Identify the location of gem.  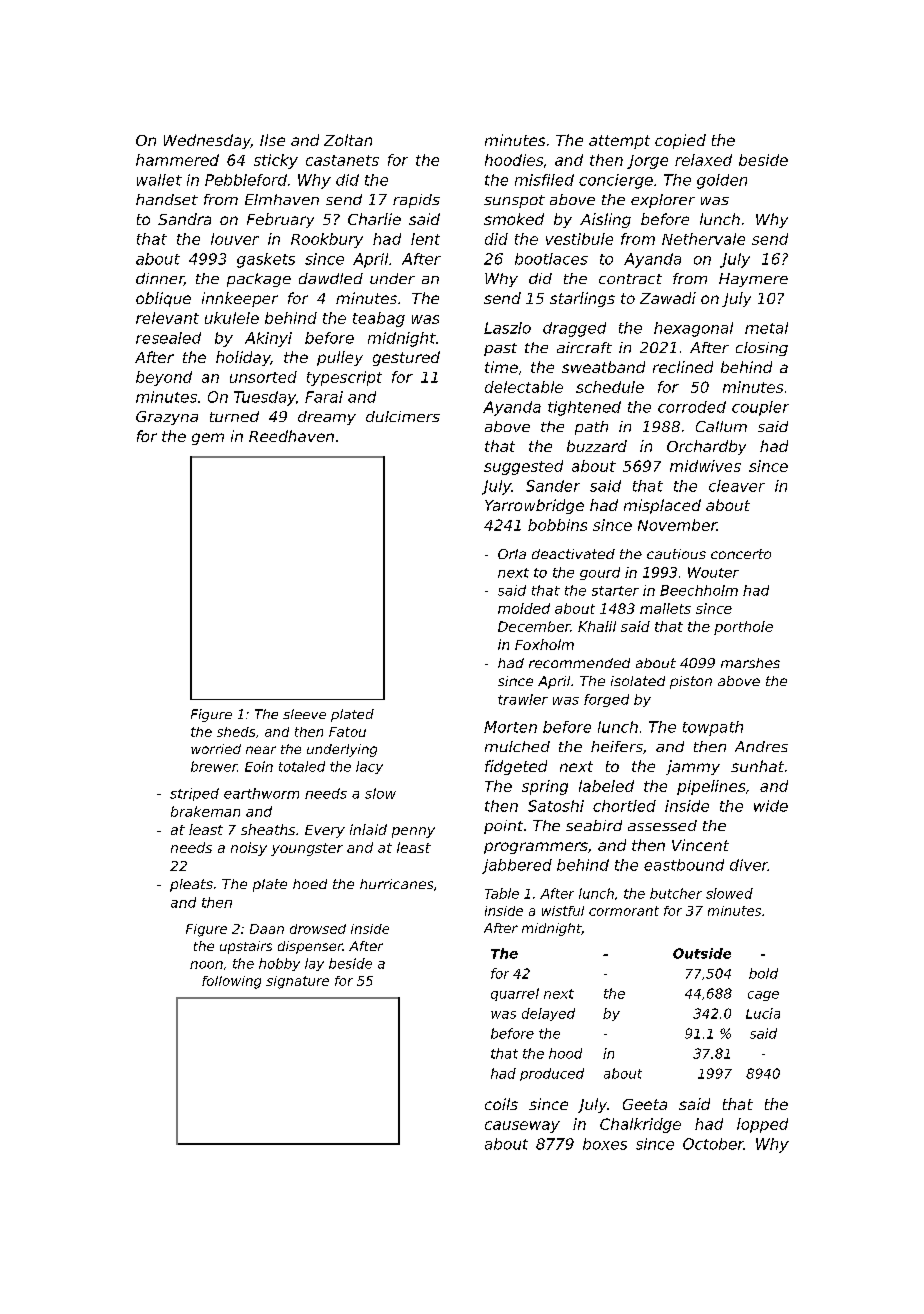
(208, 439).
